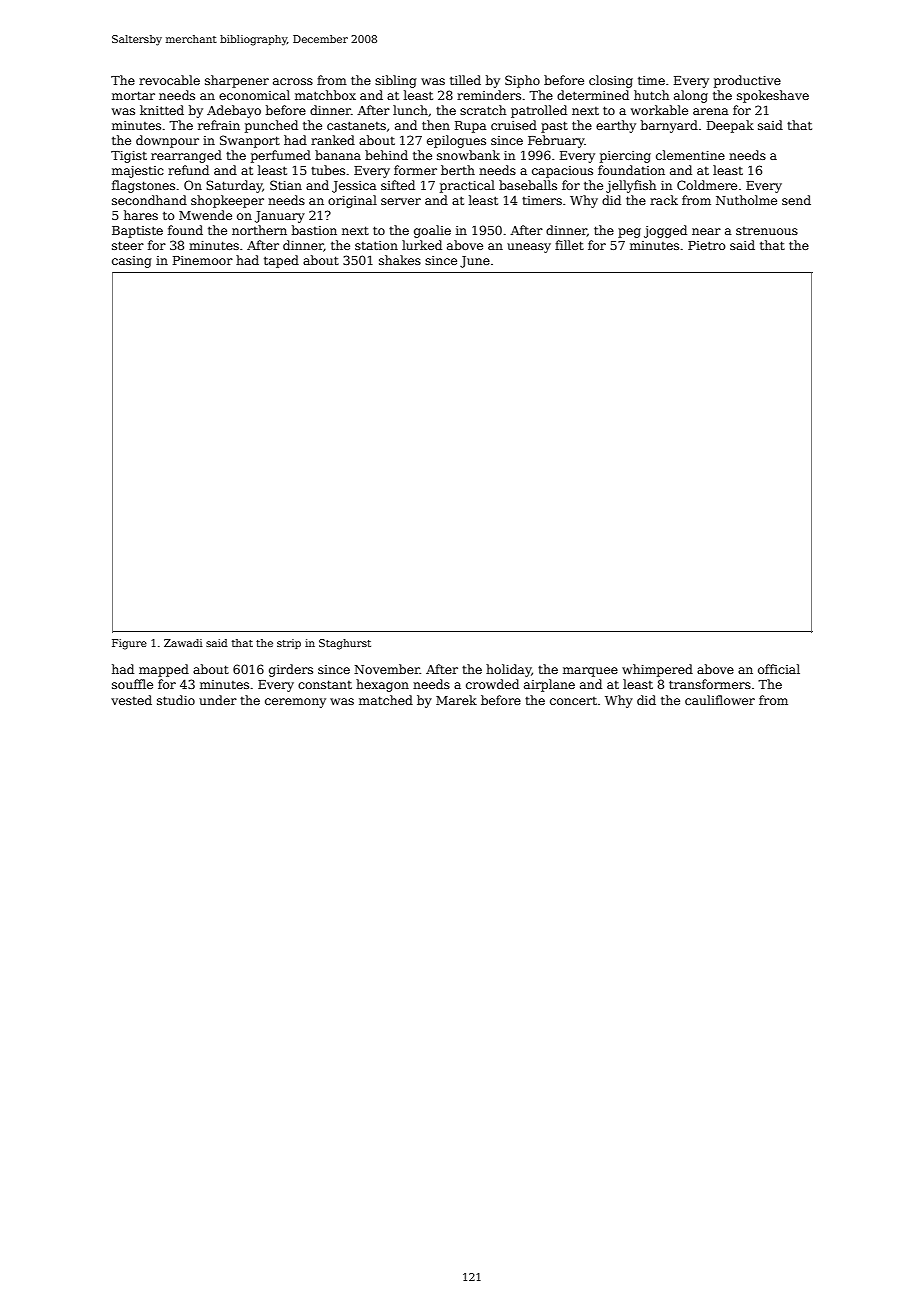  I want to click on fillet, so click(569, 245).
